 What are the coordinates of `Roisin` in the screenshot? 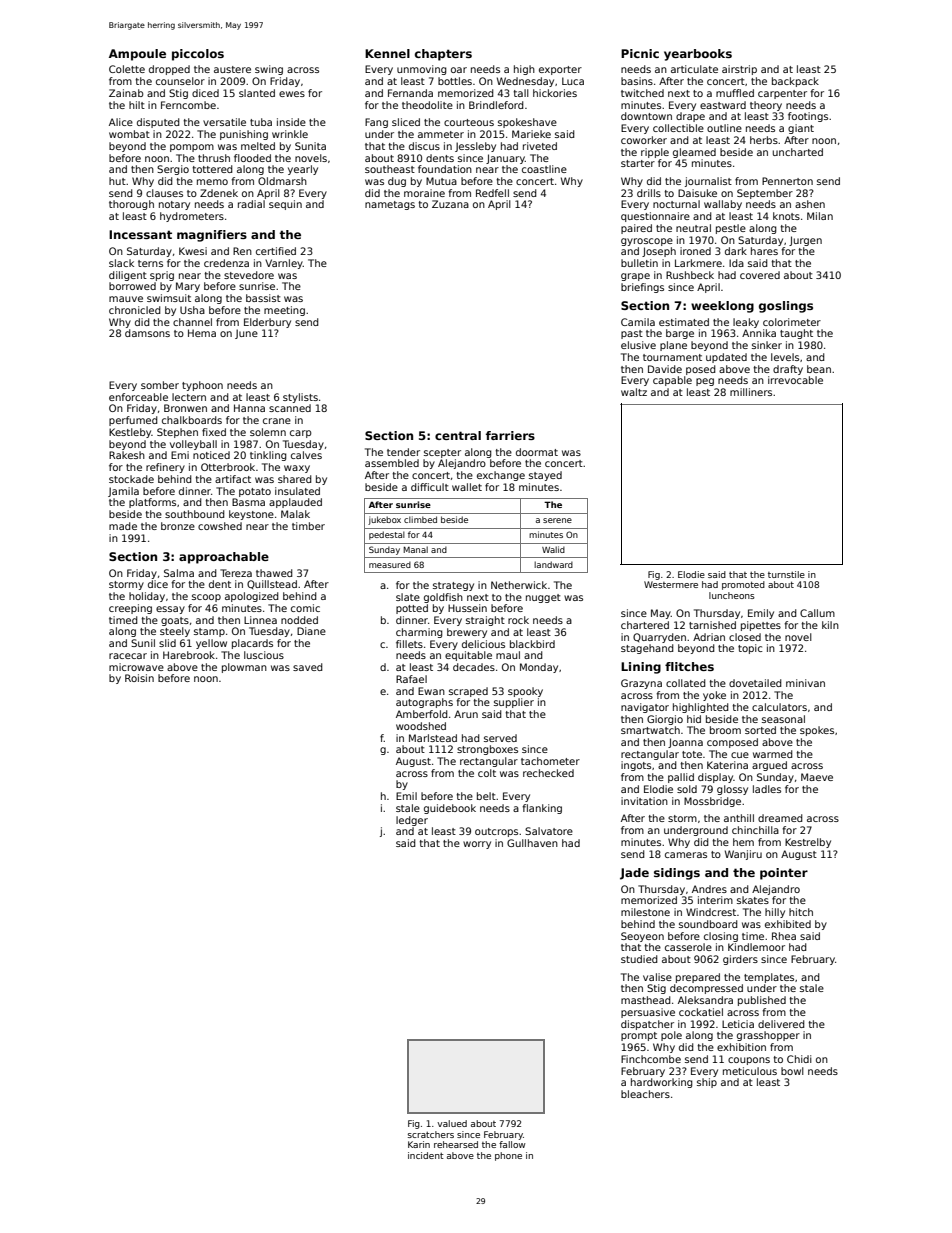 It's located at (139, 678).
